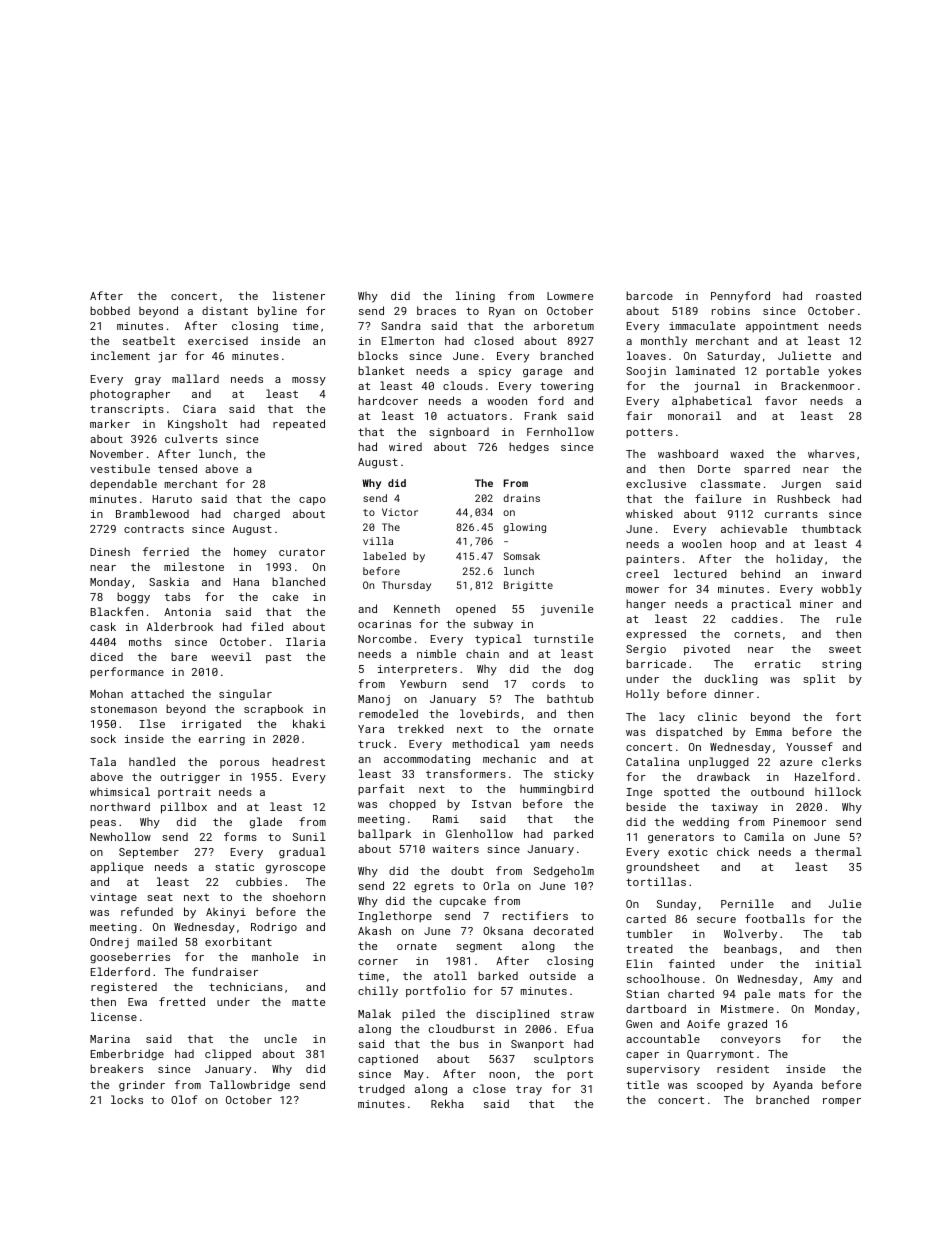 This screenshot has width=952, height=1233. I want to click on lining, so click(475, 297).
